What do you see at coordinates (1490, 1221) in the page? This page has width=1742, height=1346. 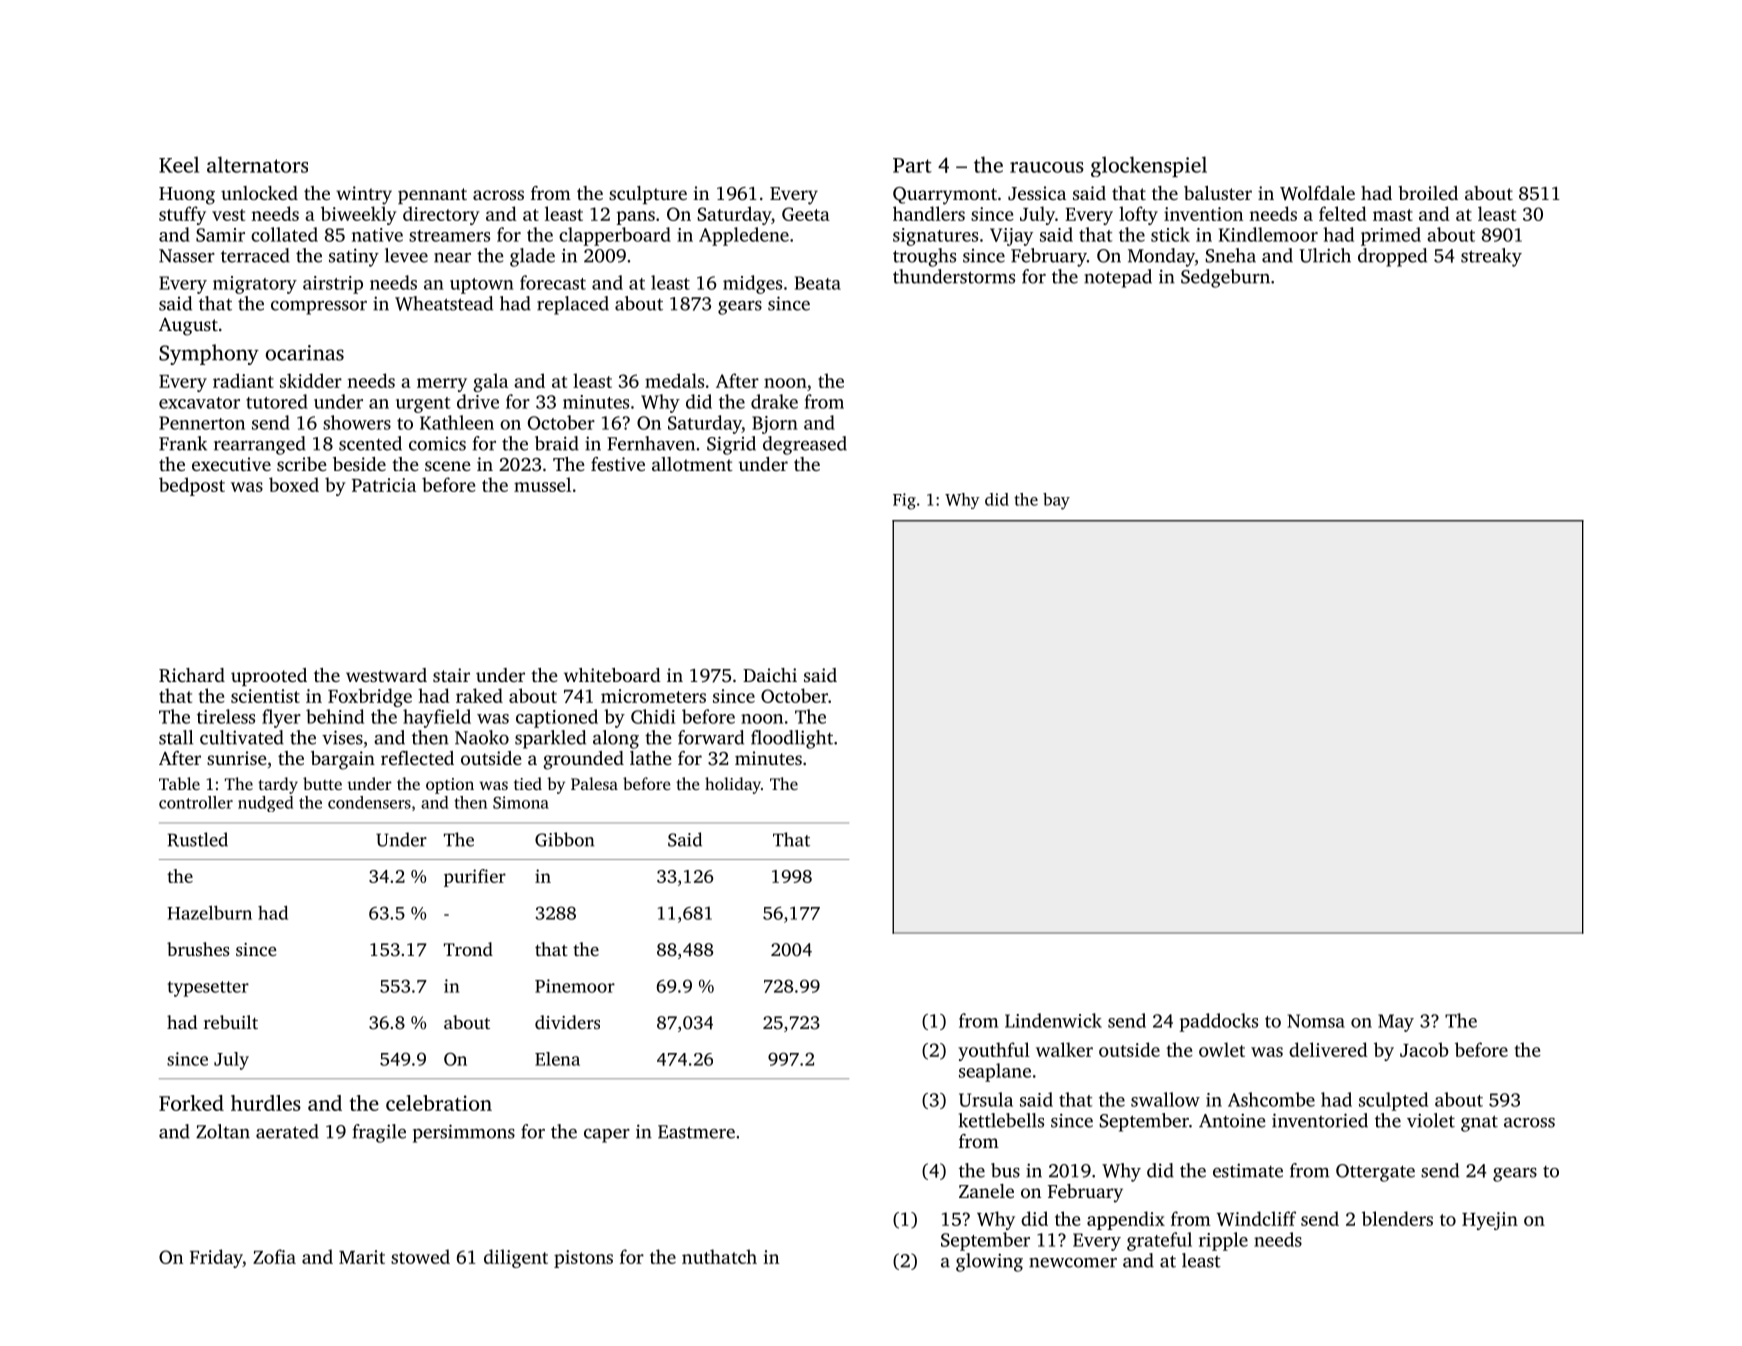 I see `Hyejin` at bounding box center [1490, 1221].
